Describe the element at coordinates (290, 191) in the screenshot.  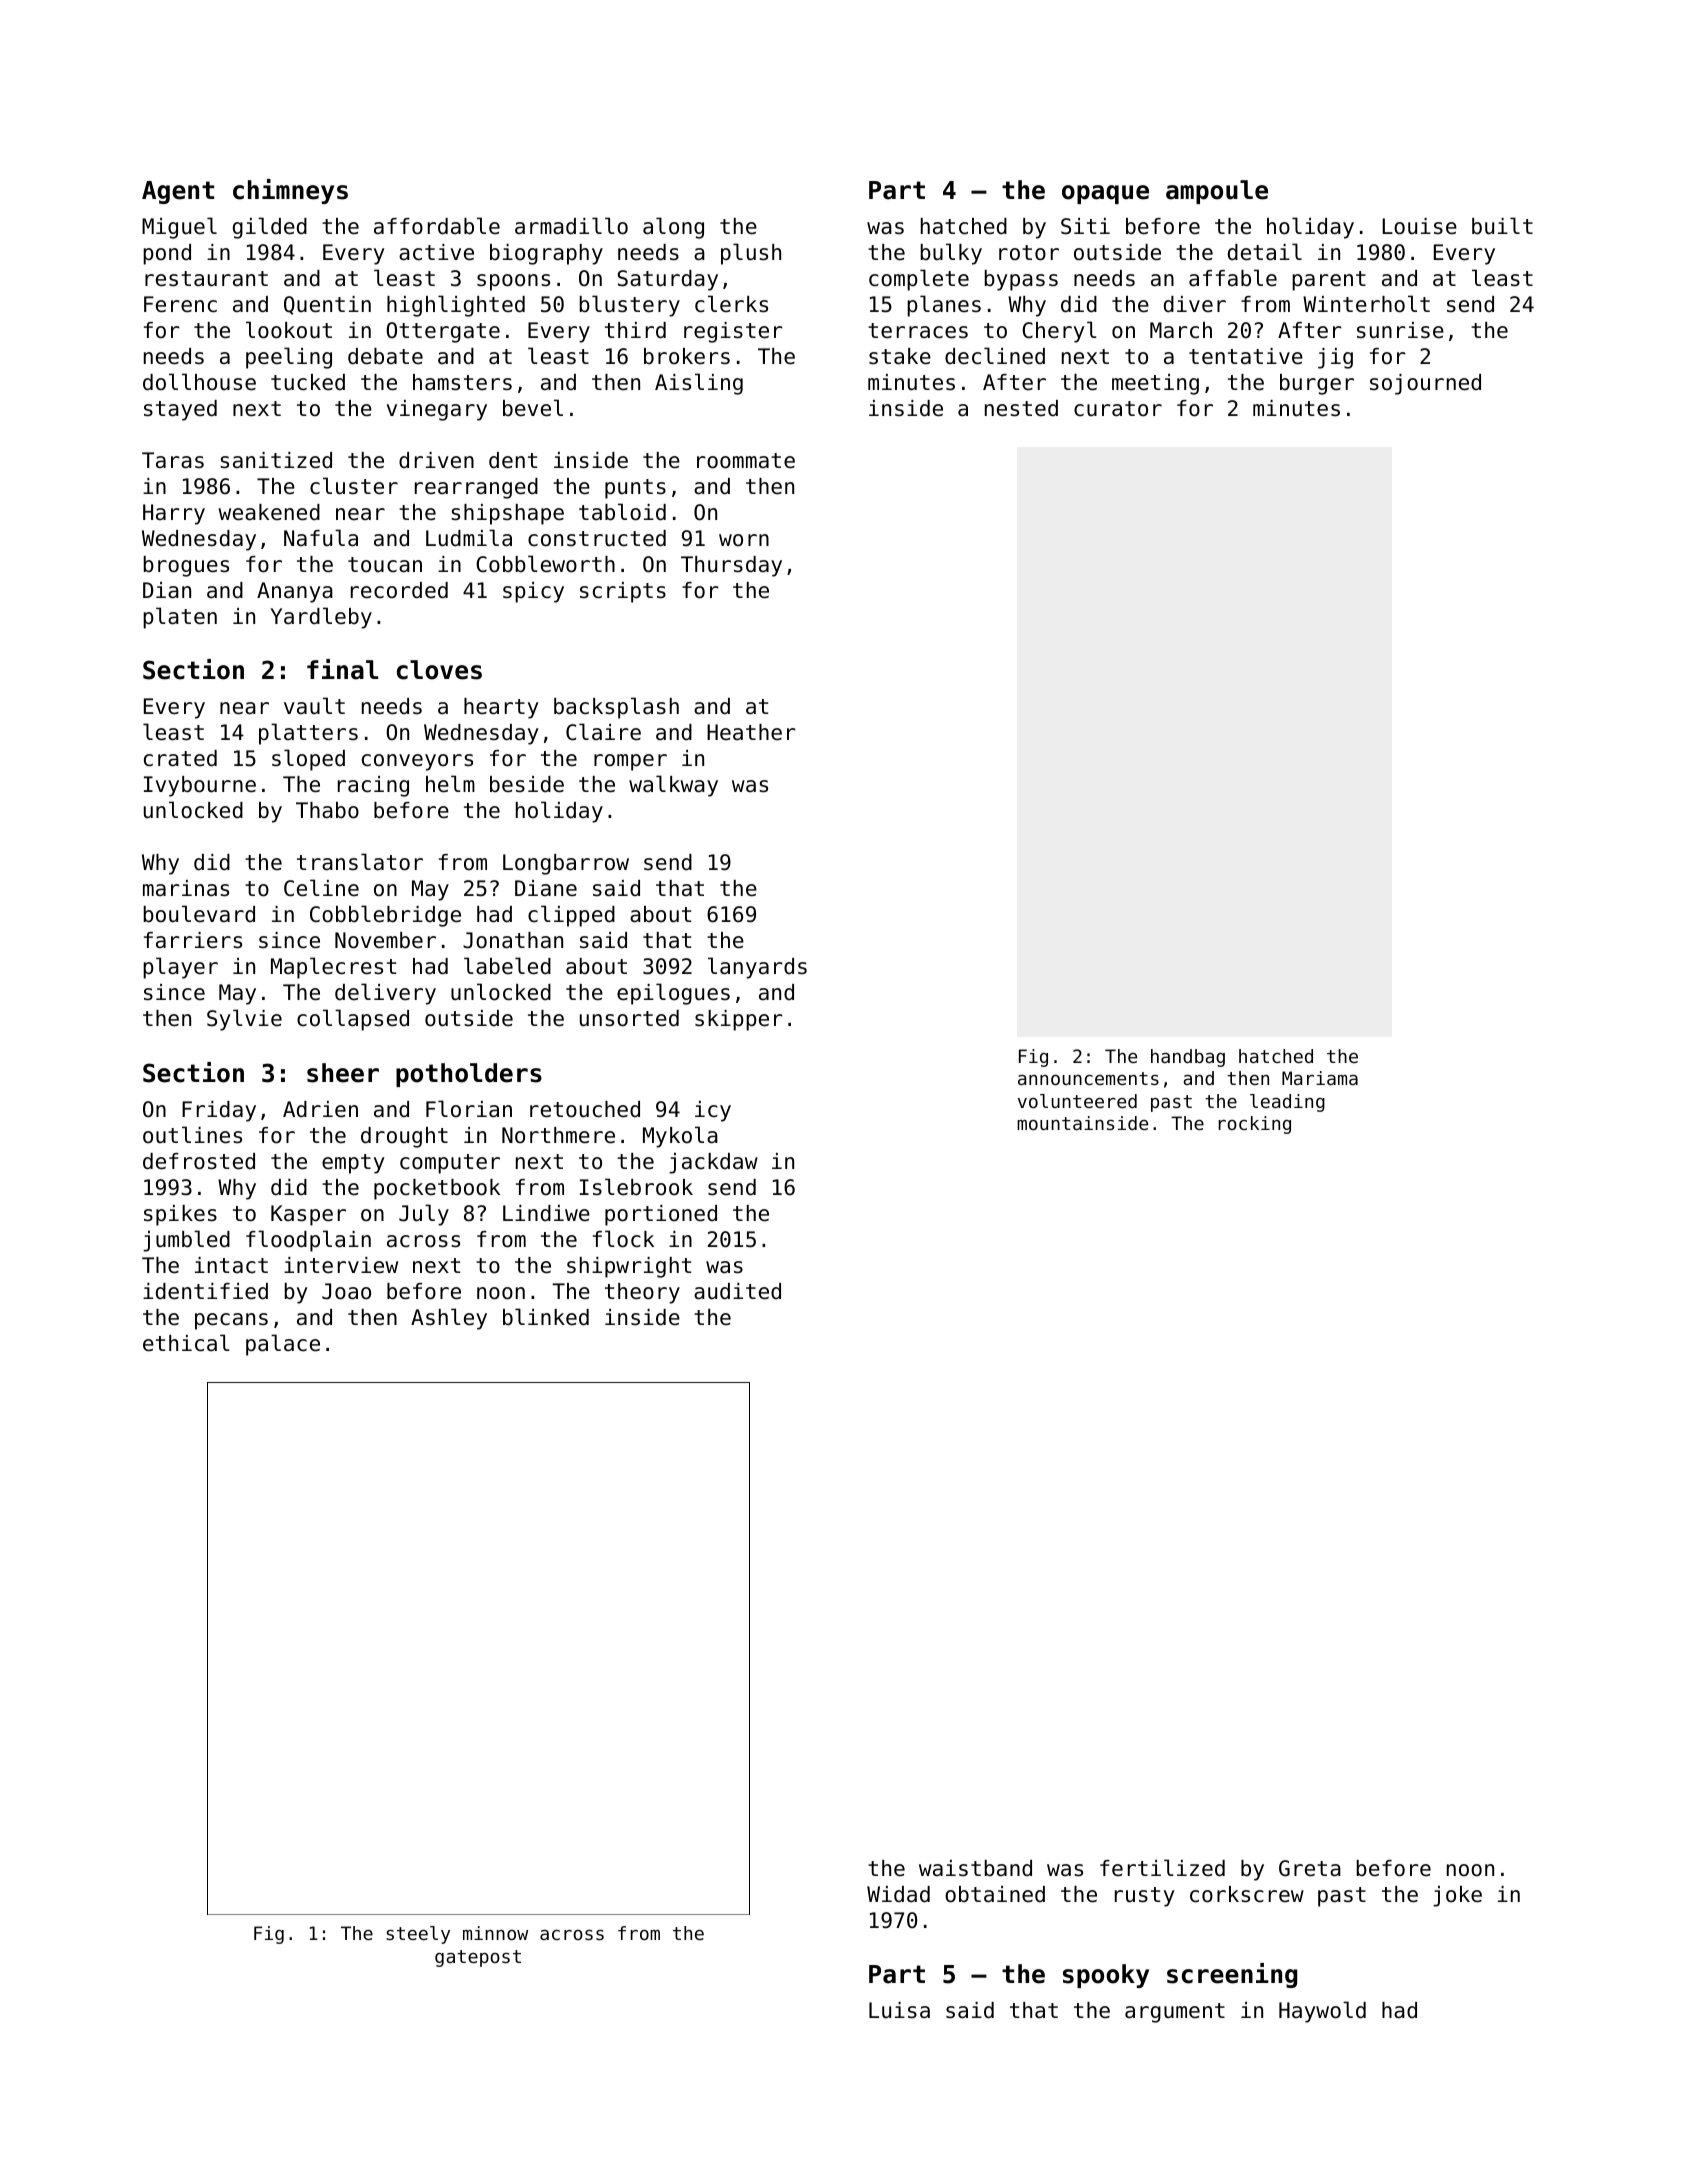
I see `chimneys` at that location.
